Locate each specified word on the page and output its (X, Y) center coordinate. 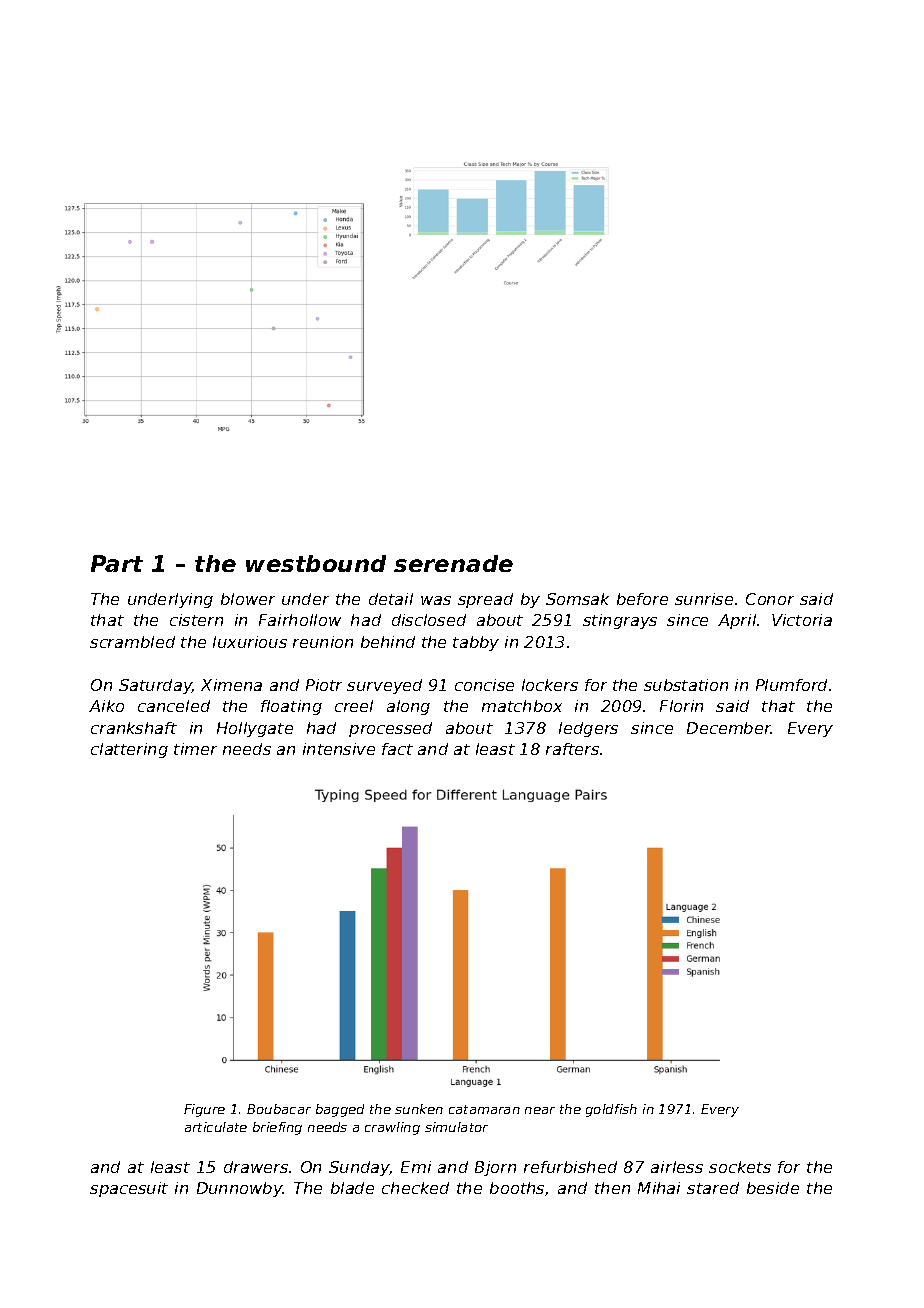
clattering (129, 750)
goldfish (611, 1110)
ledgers (588, 729)
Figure (204, 1110)
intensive (339, 749)
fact (397, 749)
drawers (256, 1167)
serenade (453, 563)
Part (117, 563)
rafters (572, 749)
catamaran (484, 1109)
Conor (770, 599)
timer (195, 749)
